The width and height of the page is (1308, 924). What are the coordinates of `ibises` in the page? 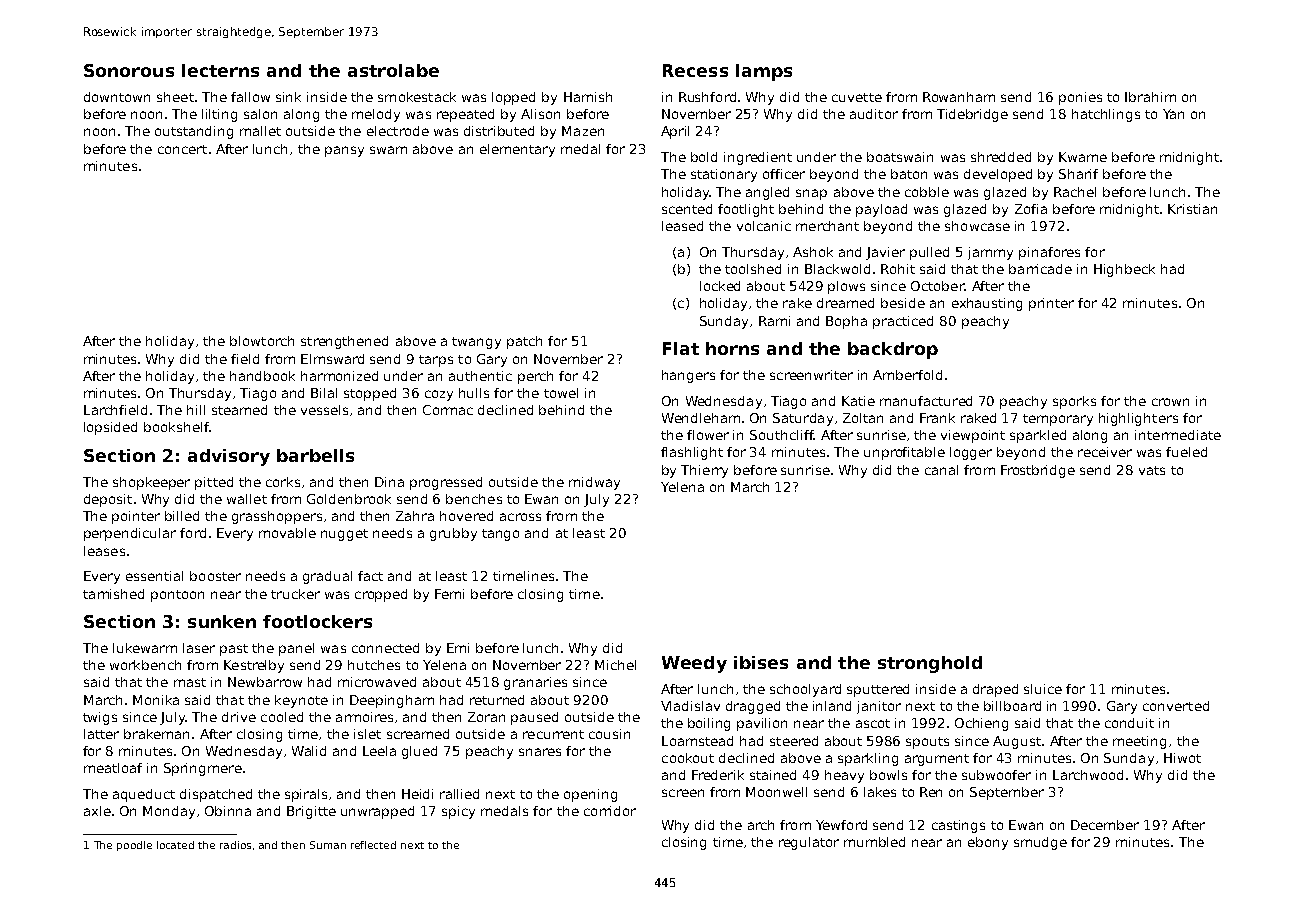 It's located at (761, 662).
